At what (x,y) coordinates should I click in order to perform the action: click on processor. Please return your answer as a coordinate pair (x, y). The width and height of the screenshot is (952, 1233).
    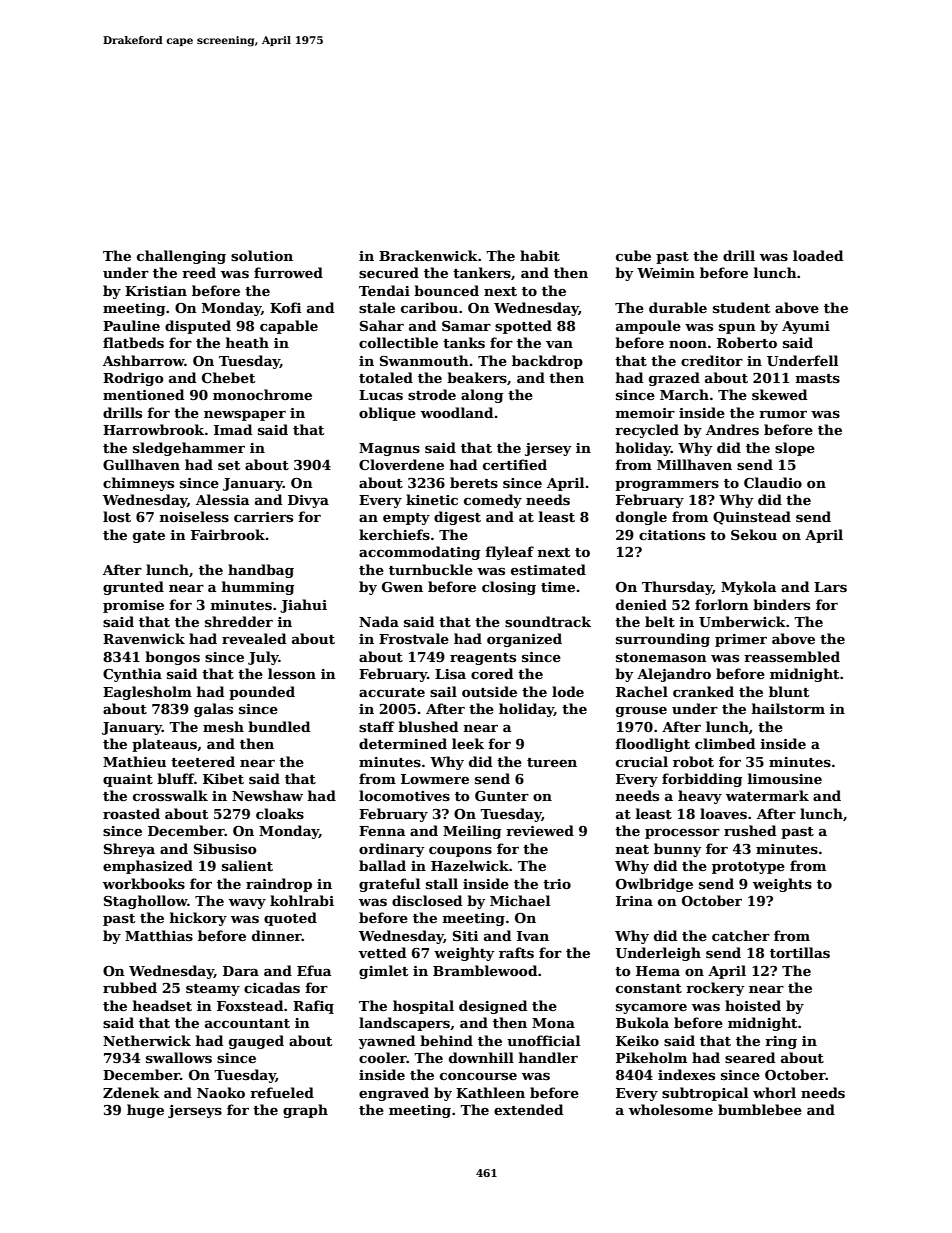
    Looking at the image, I should click on (682, 834).
